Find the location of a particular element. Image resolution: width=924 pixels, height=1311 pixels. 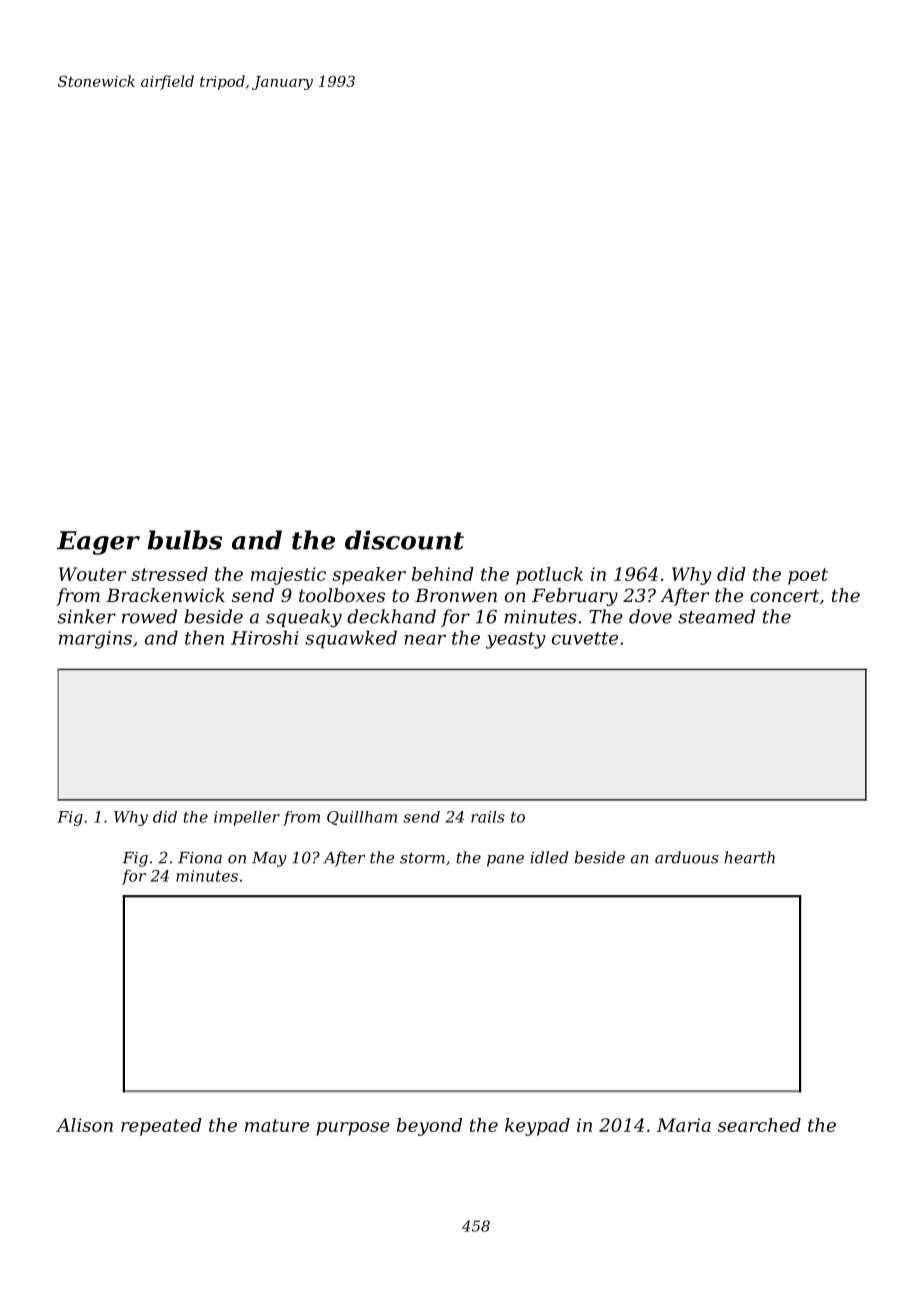

mature is located at coordinates (277, 1125).
